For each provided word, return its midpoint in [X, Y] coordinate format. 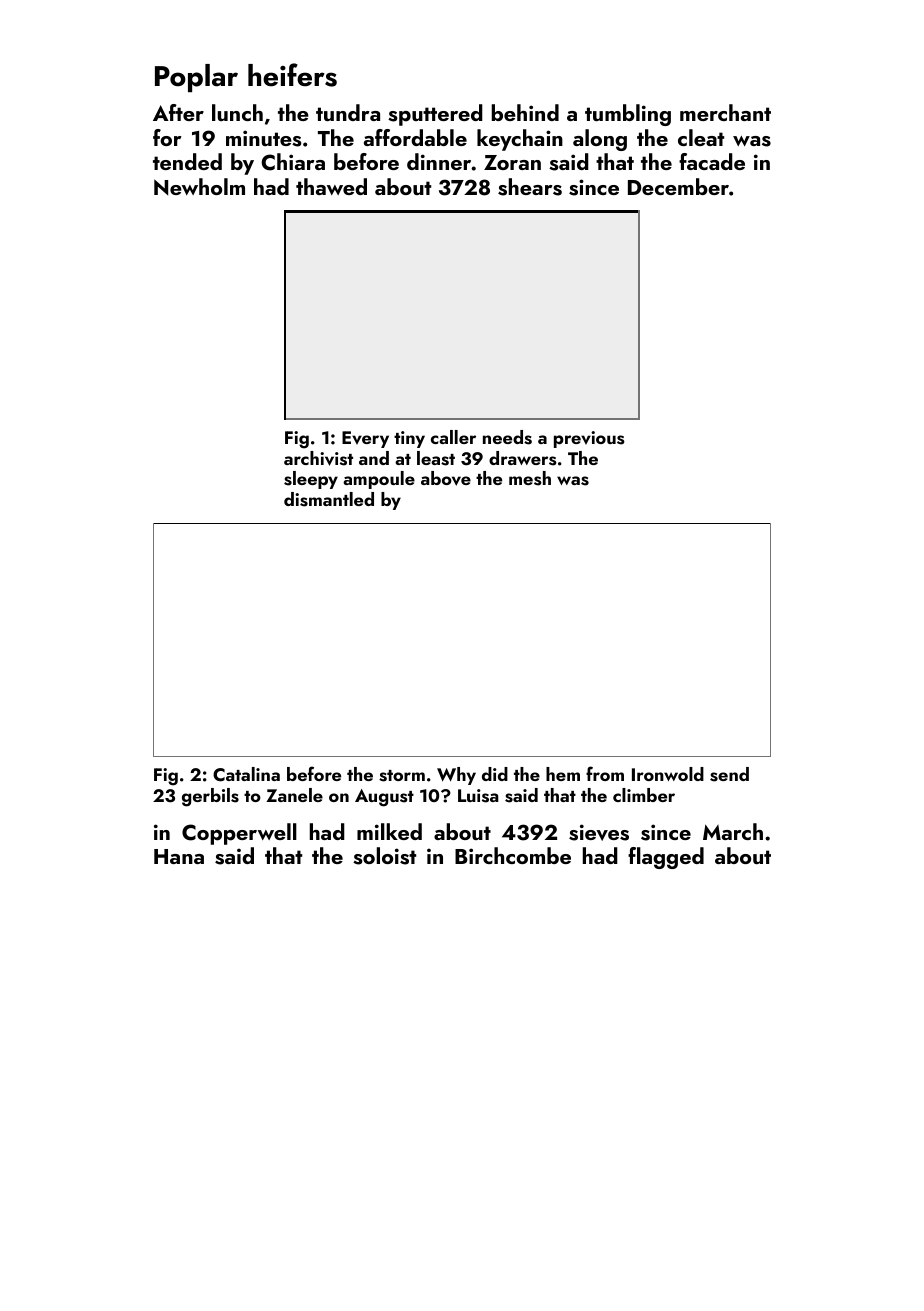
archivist [318, 458]
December [678, 186]
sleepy [311, 480]
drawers [523, 458]
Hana [179, 856]
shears [530, 187]
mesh [530, 478]
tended [187, 161]
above [446, 478]
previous [589, 439]
